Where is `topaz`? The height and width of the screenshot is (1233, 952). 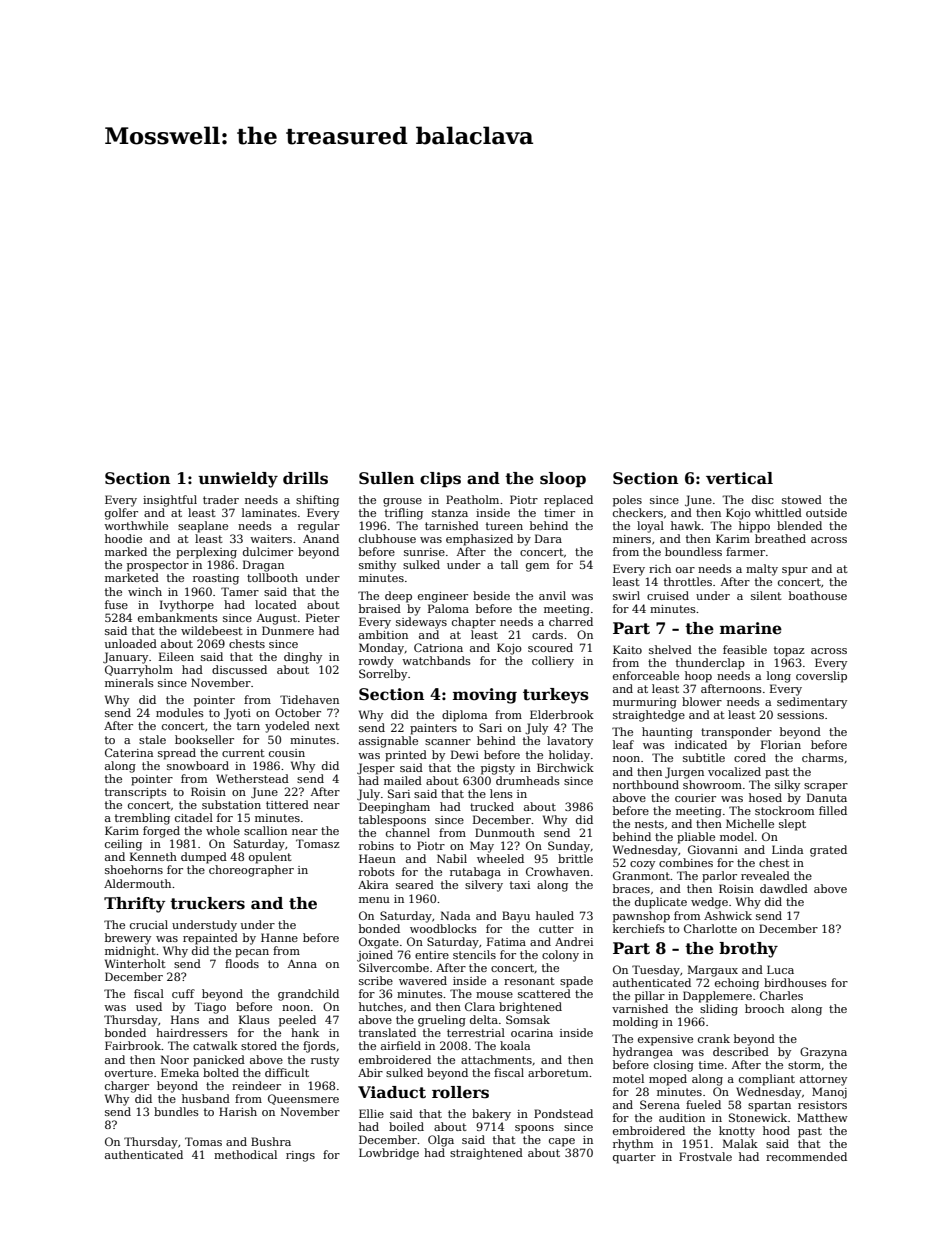 topaz is located at coordinates (789, 651).
